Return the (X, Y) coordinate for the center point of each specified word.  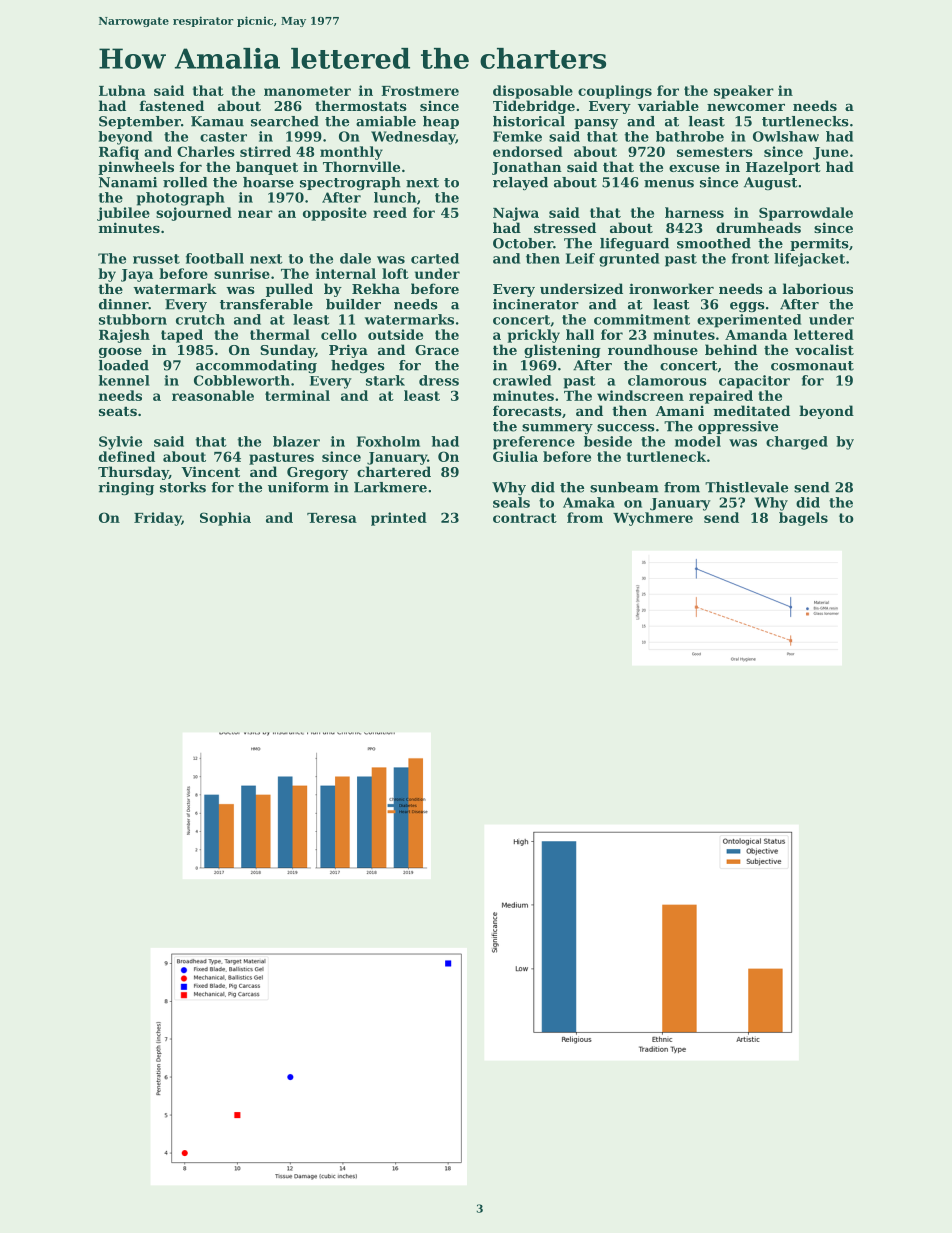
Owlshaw (786, 136)
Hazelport (783, 168)
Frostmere (420, 91)
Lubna (122, 90)
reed (390, 212)
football (215, 258)
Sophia (225, 519)
